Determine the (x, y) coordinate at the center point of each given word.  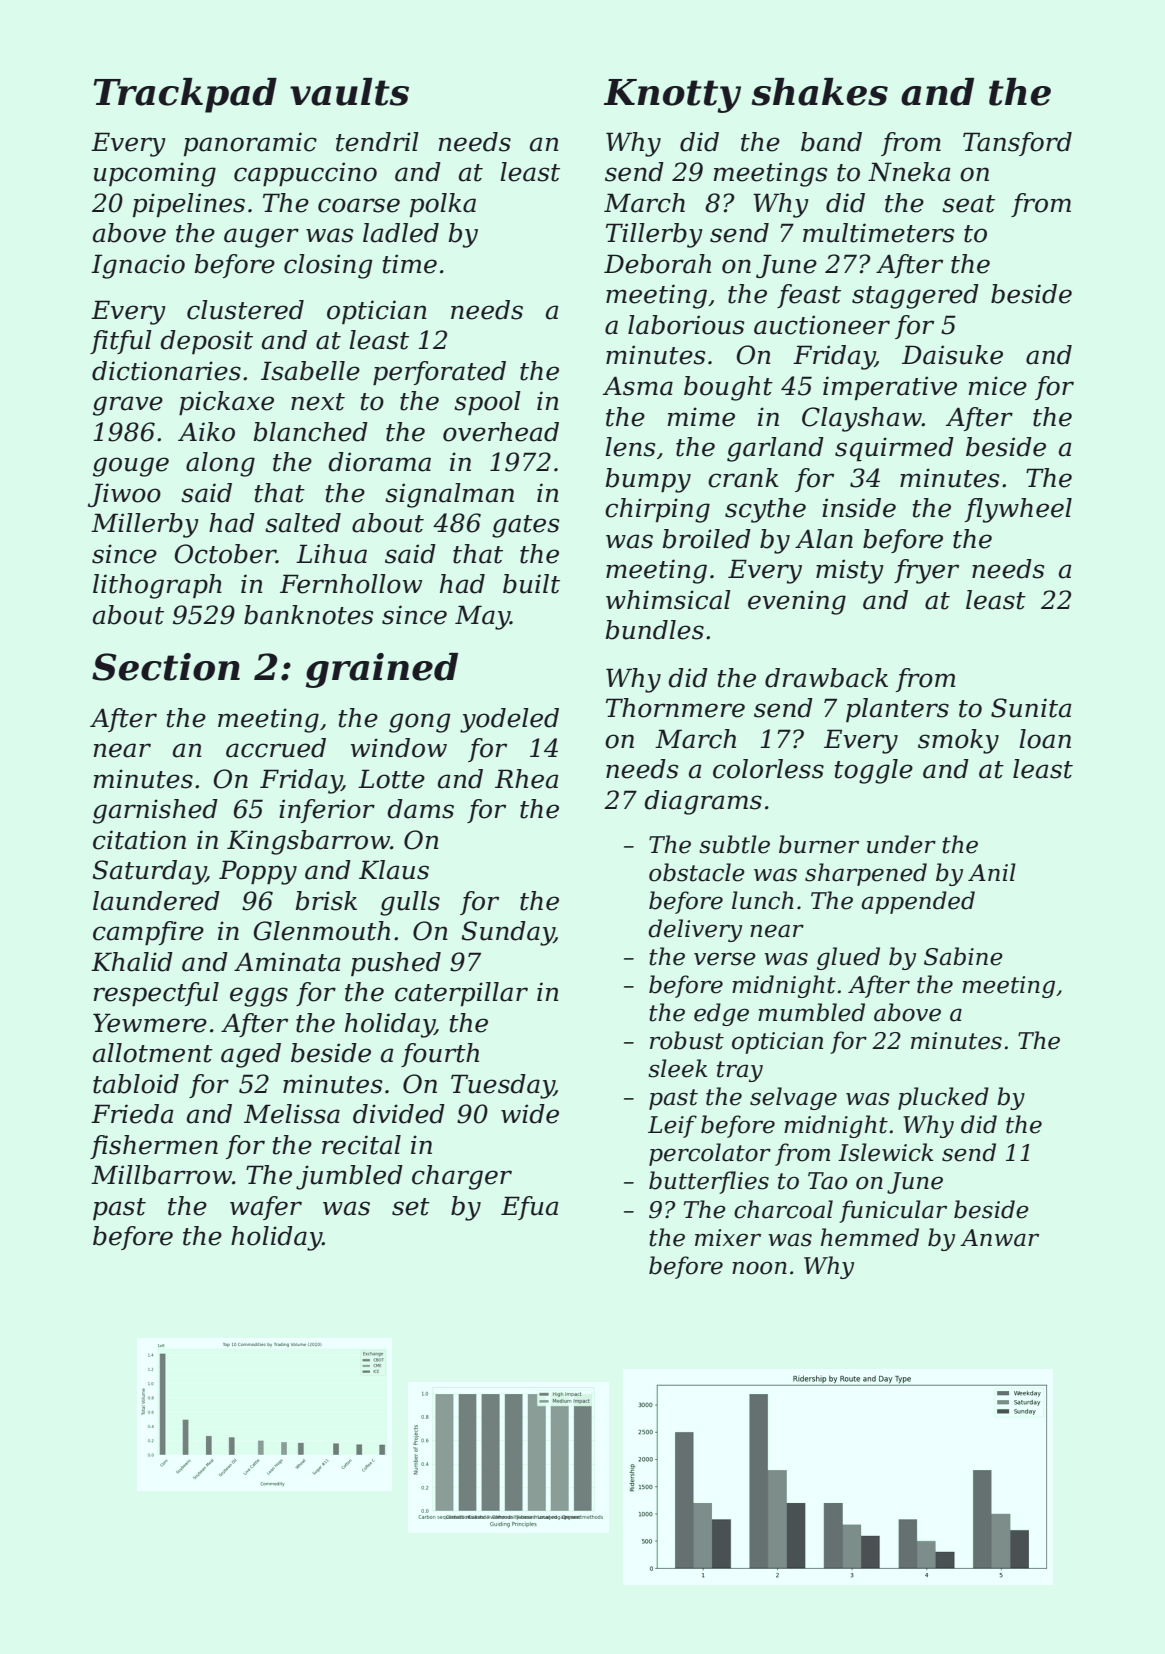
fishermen (154, 1147)
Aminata (287, 962)
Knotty (672, 96)
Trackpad (185, 95)
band (831, 142)
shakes (819, 92)
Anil (992, 872)
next (318, 402)
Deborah (657, 264)
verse (725, 959)
